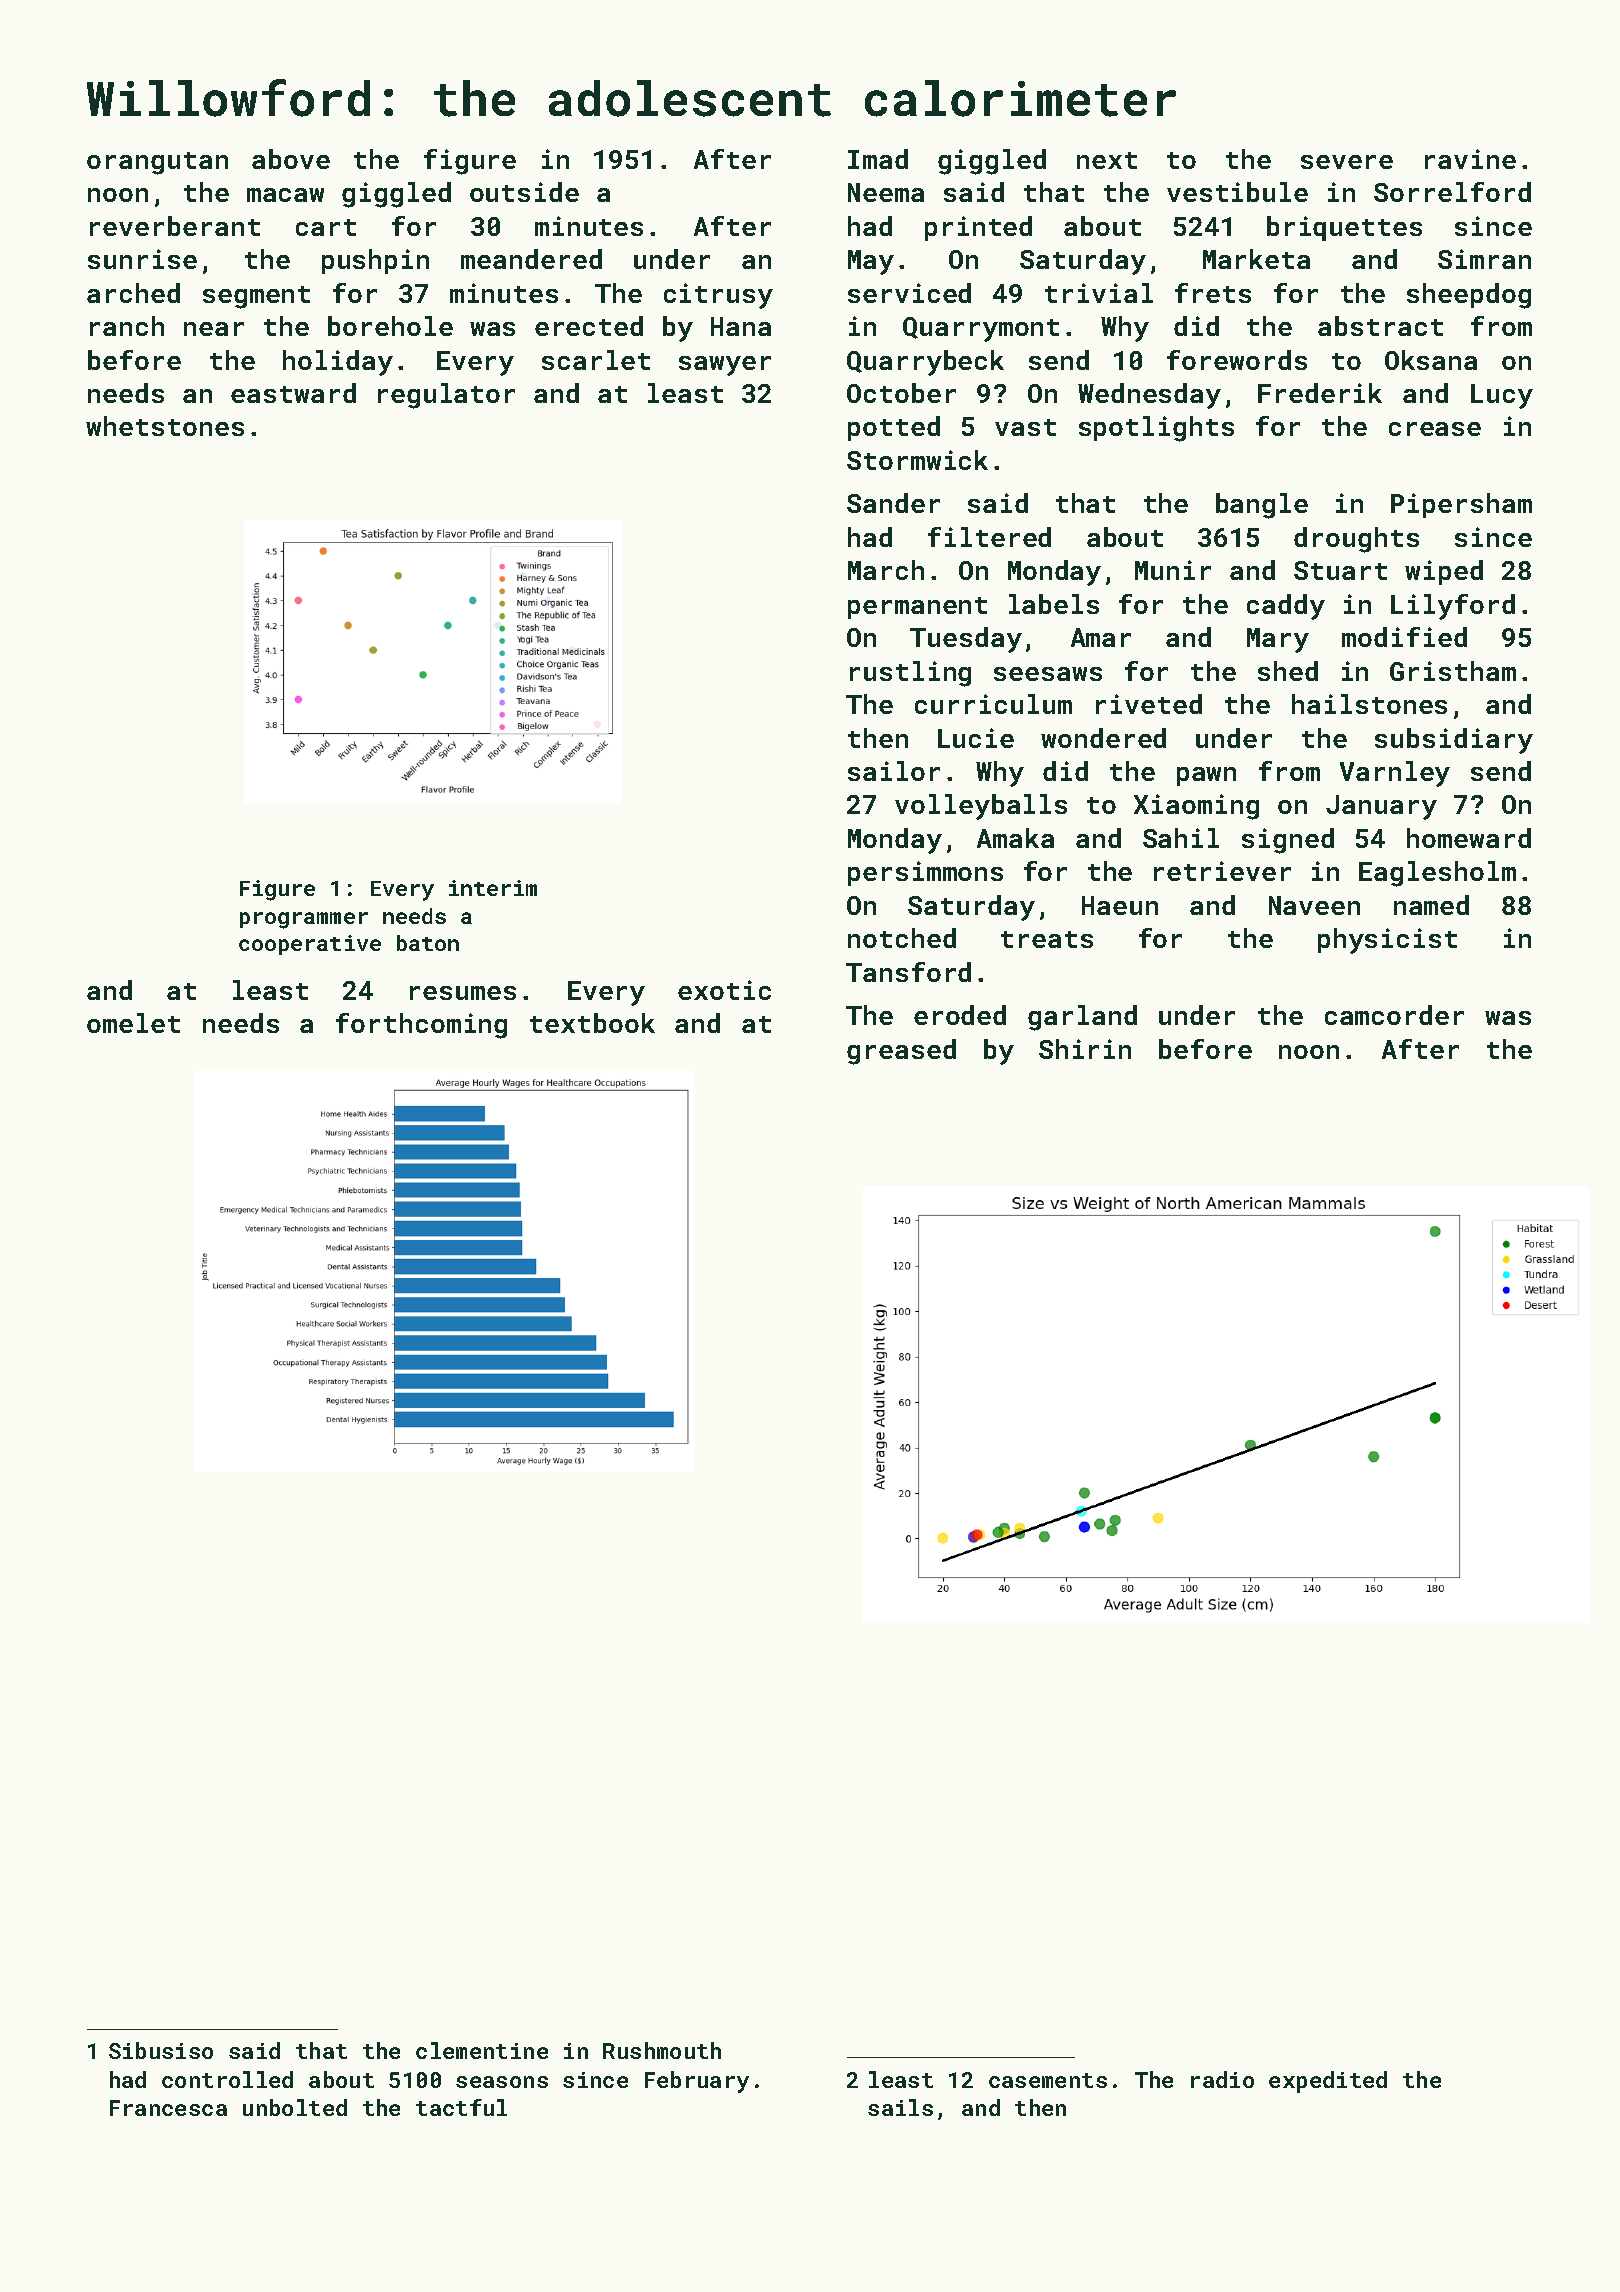  Describe the element at coordinates (901, 1052) in the page. I see `greased` at that location.
